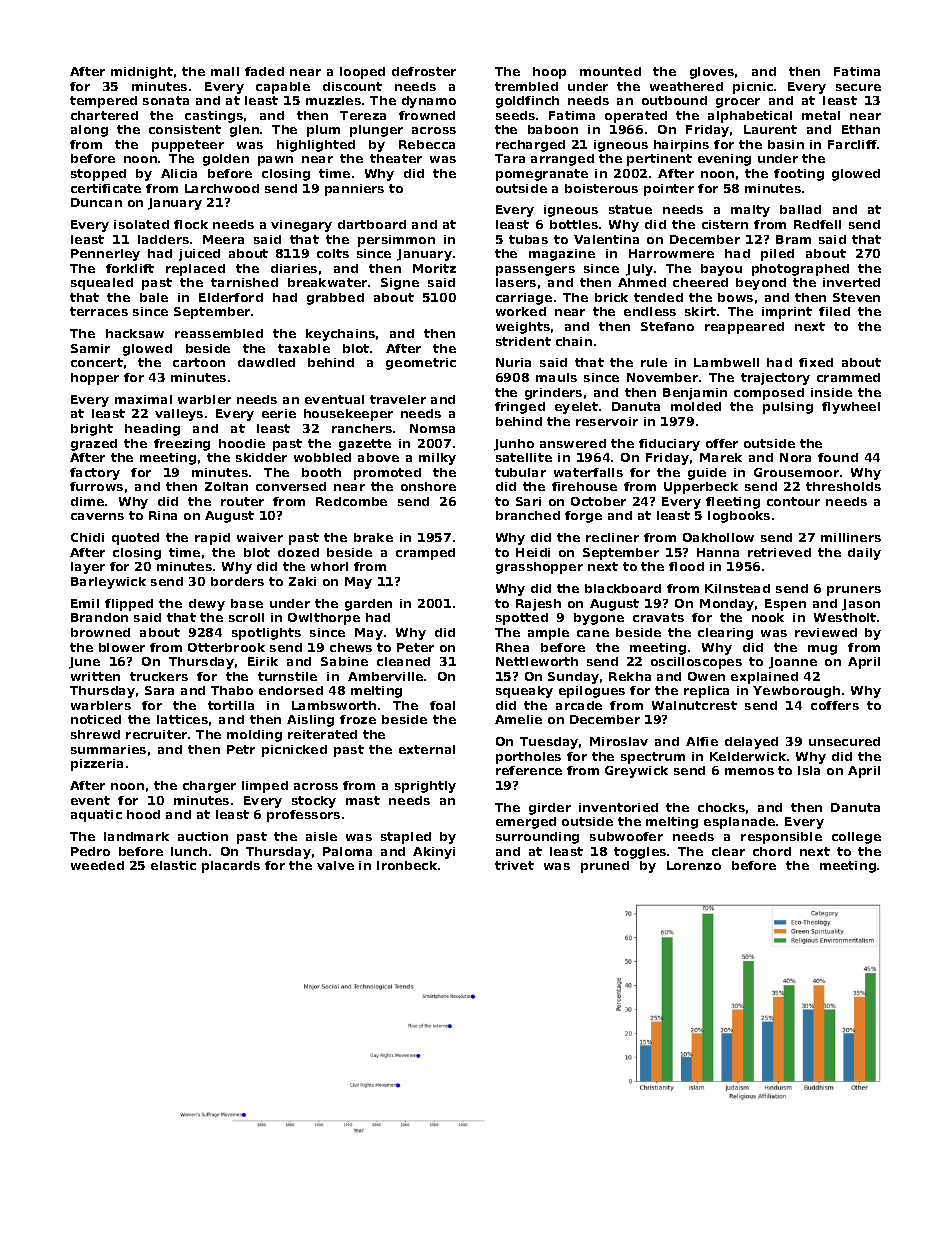  I want to click on factory, so click(95, 474).
